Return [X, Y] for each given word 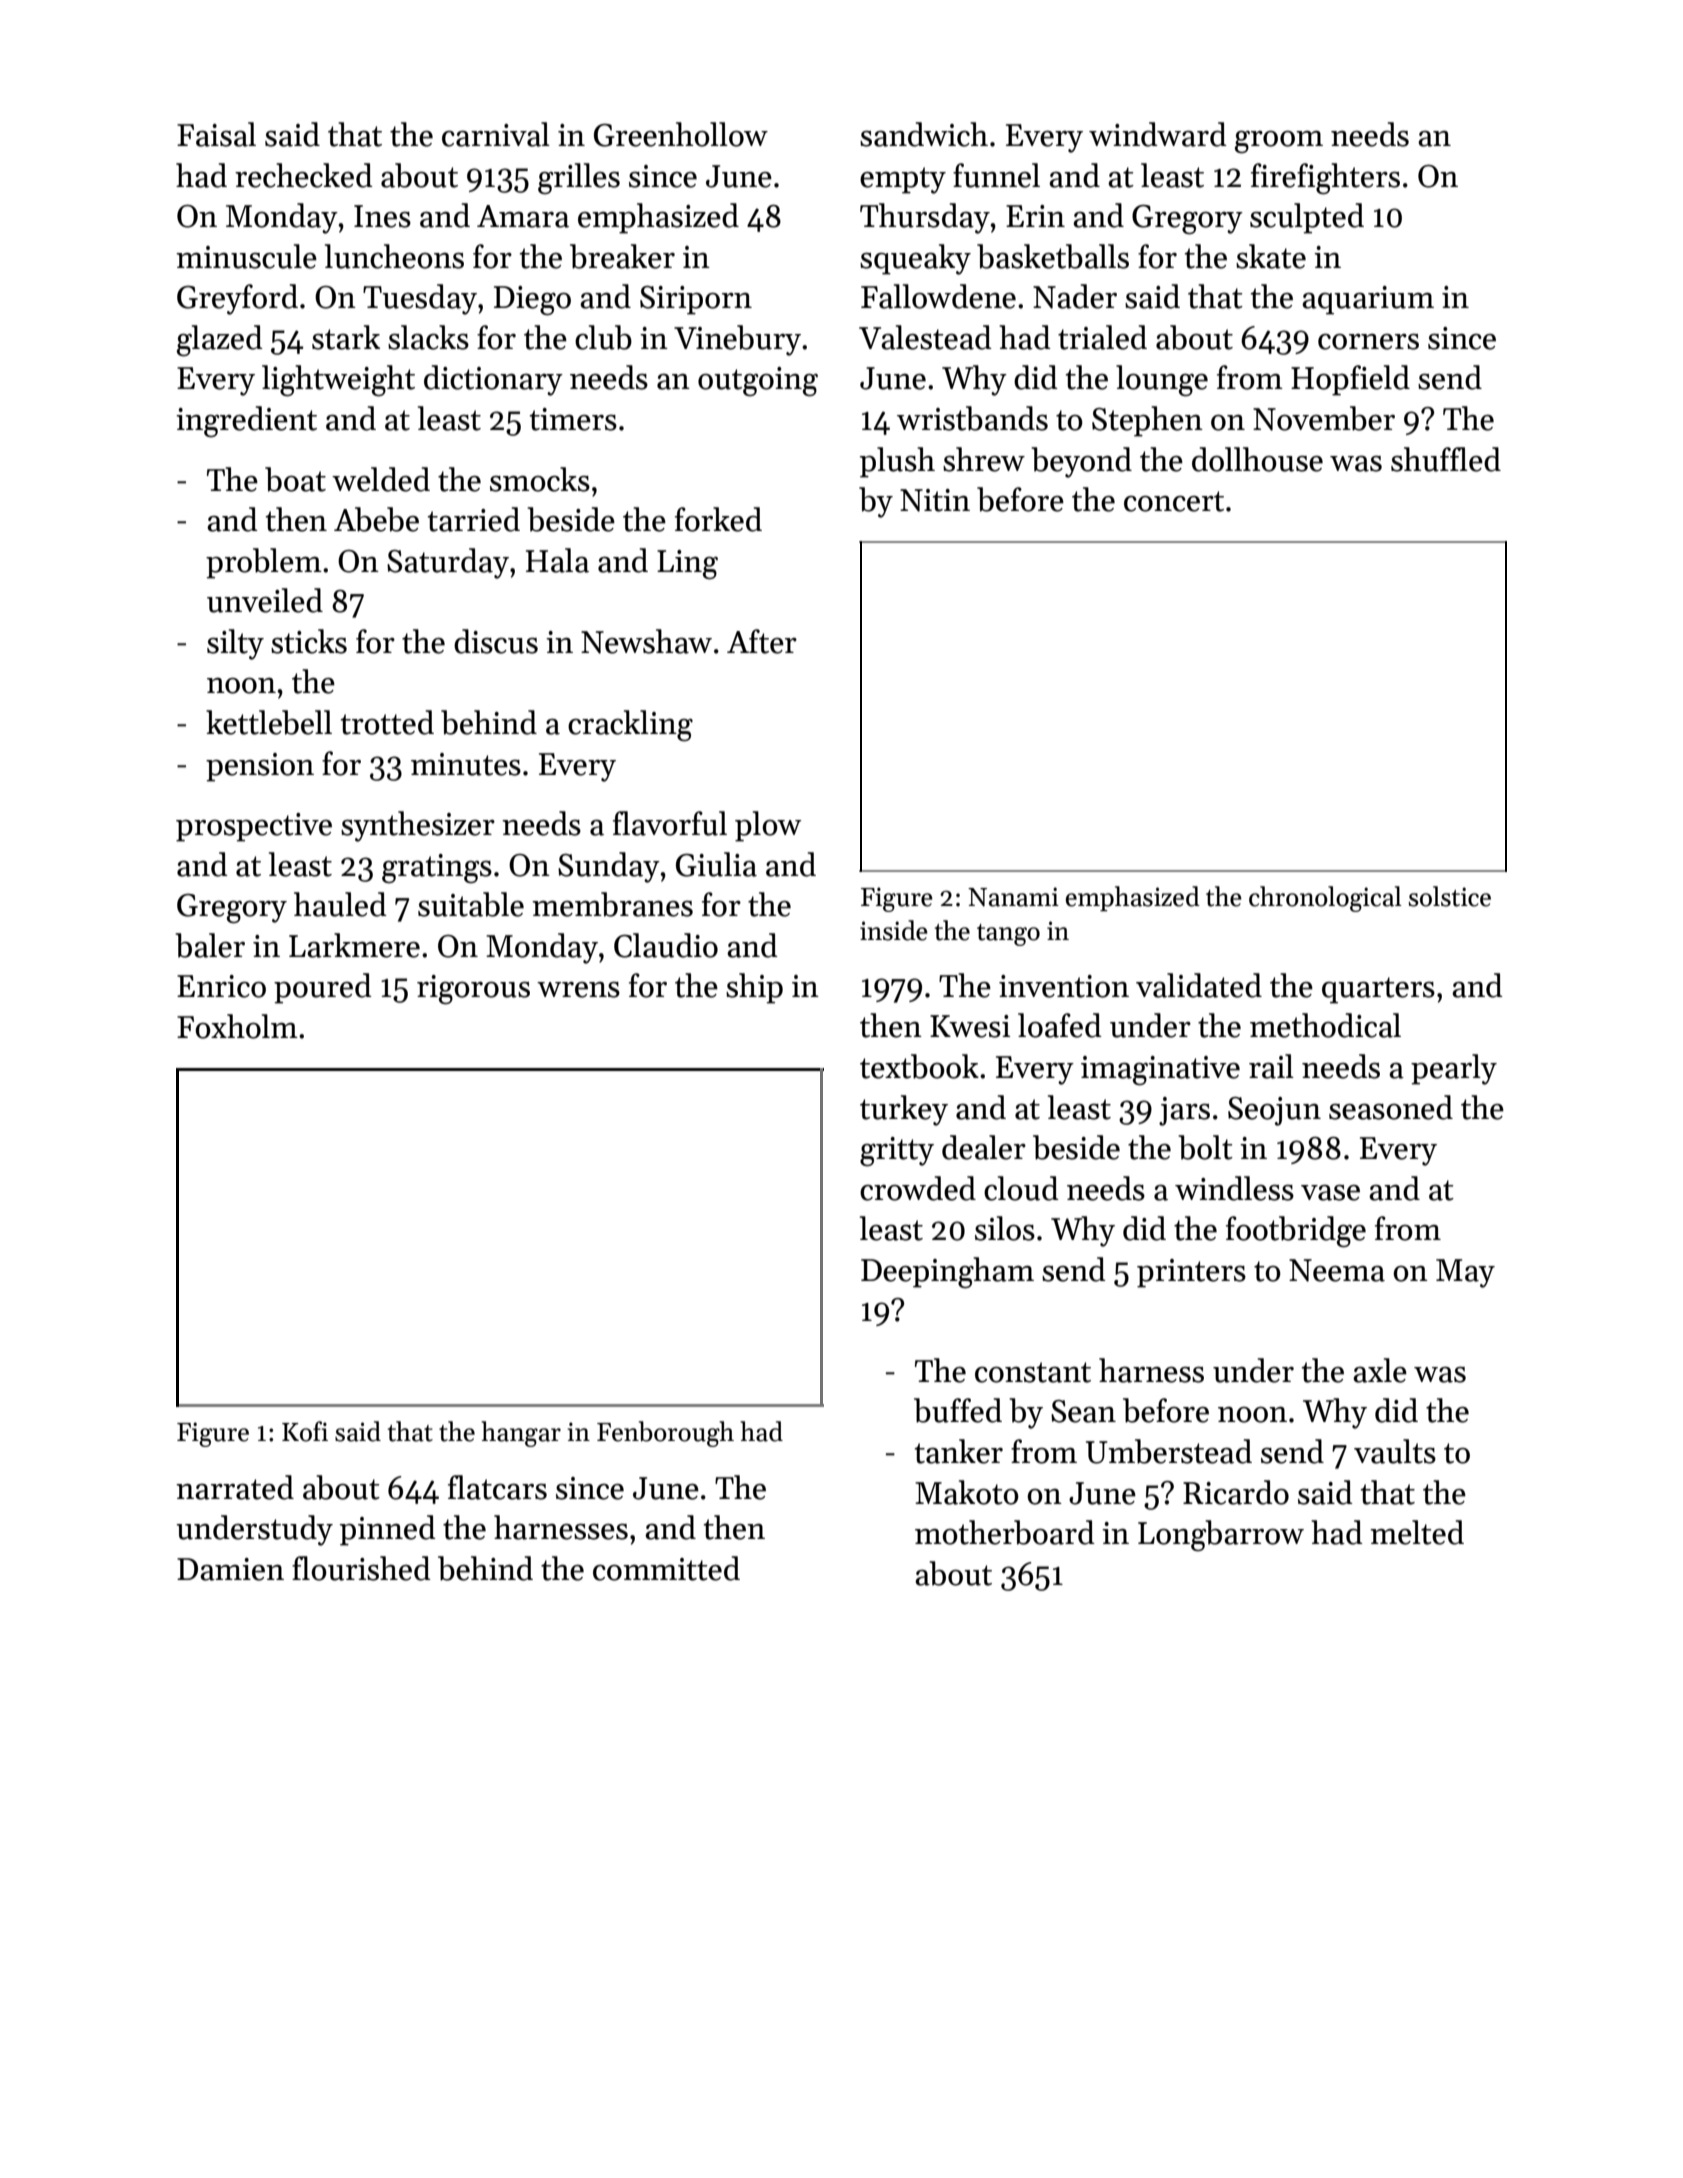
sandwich [924, 134]
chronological [1325, 899]
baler [210, 945]
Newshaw [646, 641]
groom [1279, 142]
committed [666, 1568]
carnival [496, 134]
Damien [230, 1569]
